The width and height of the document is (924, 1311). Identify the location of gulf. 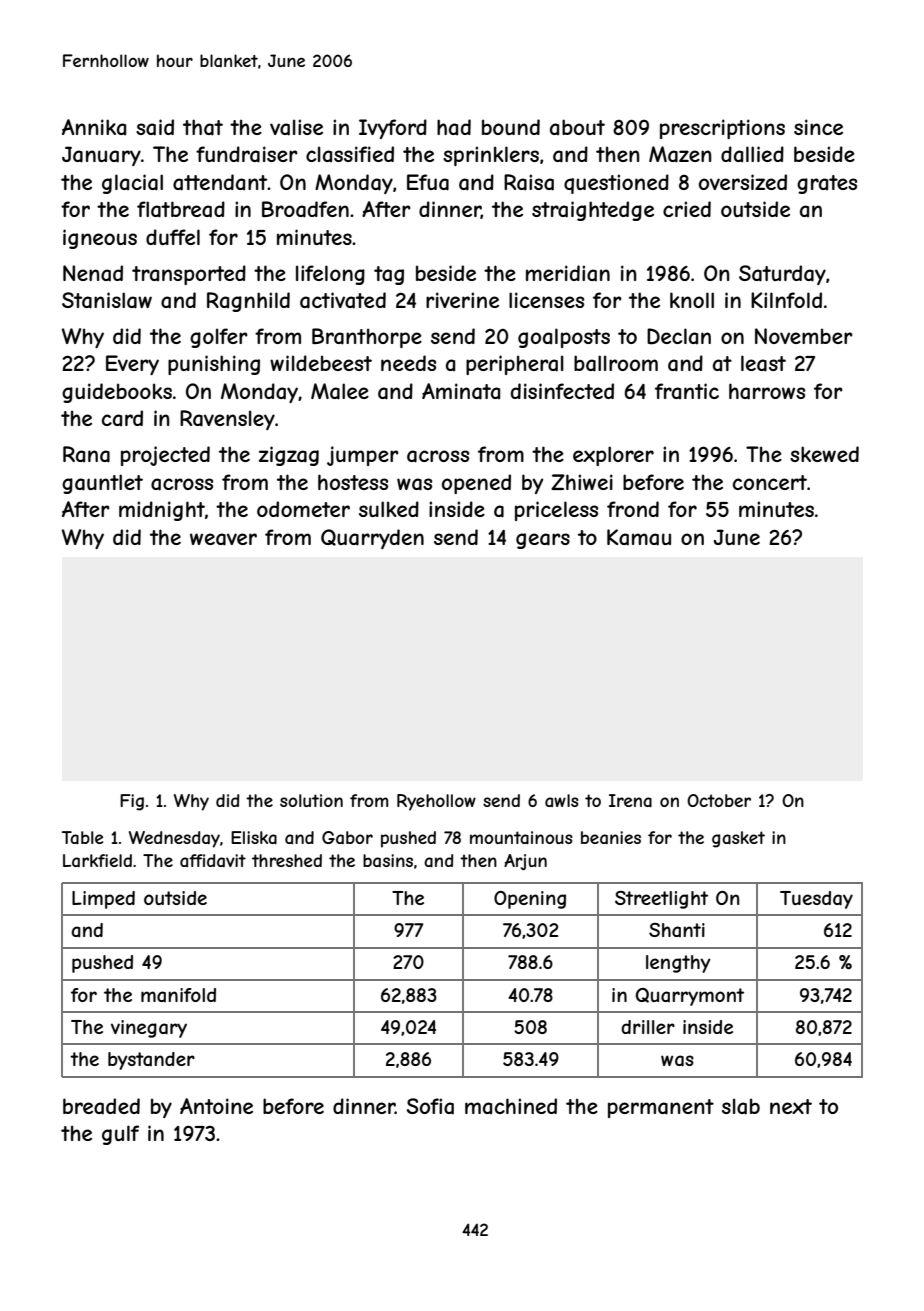
(120, 1135).
